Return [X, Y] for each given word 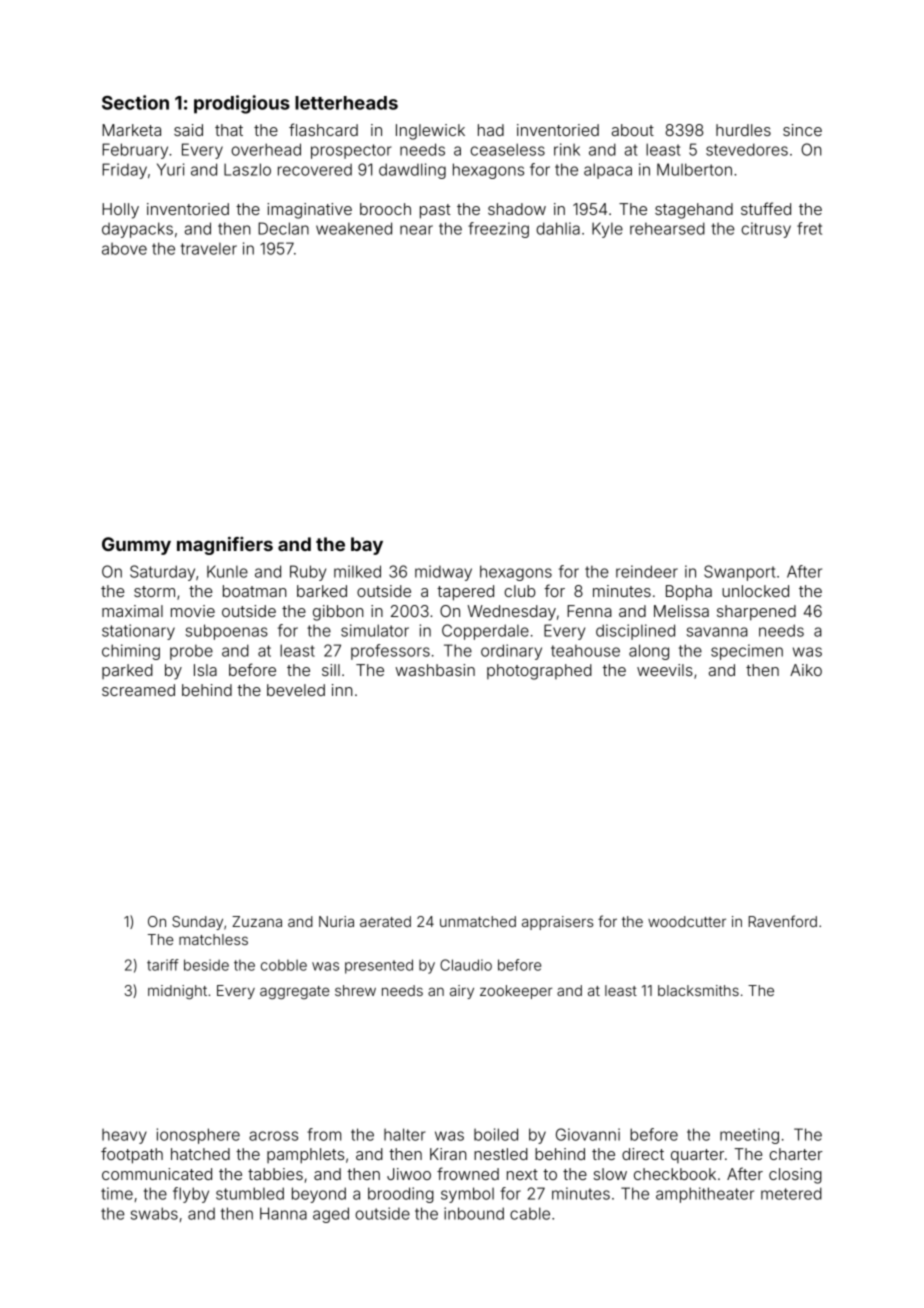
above [124, 249]
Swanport [740, 573]
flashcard [323, 129]
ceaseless [507, 149]
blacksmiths [698, 990]
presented [379, 966]
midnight [177, 992]
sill [331, 670]
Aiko [806, 670]
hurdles [743, 130]
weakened [354, 228]
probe [191, 652]
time [117, 1193]
